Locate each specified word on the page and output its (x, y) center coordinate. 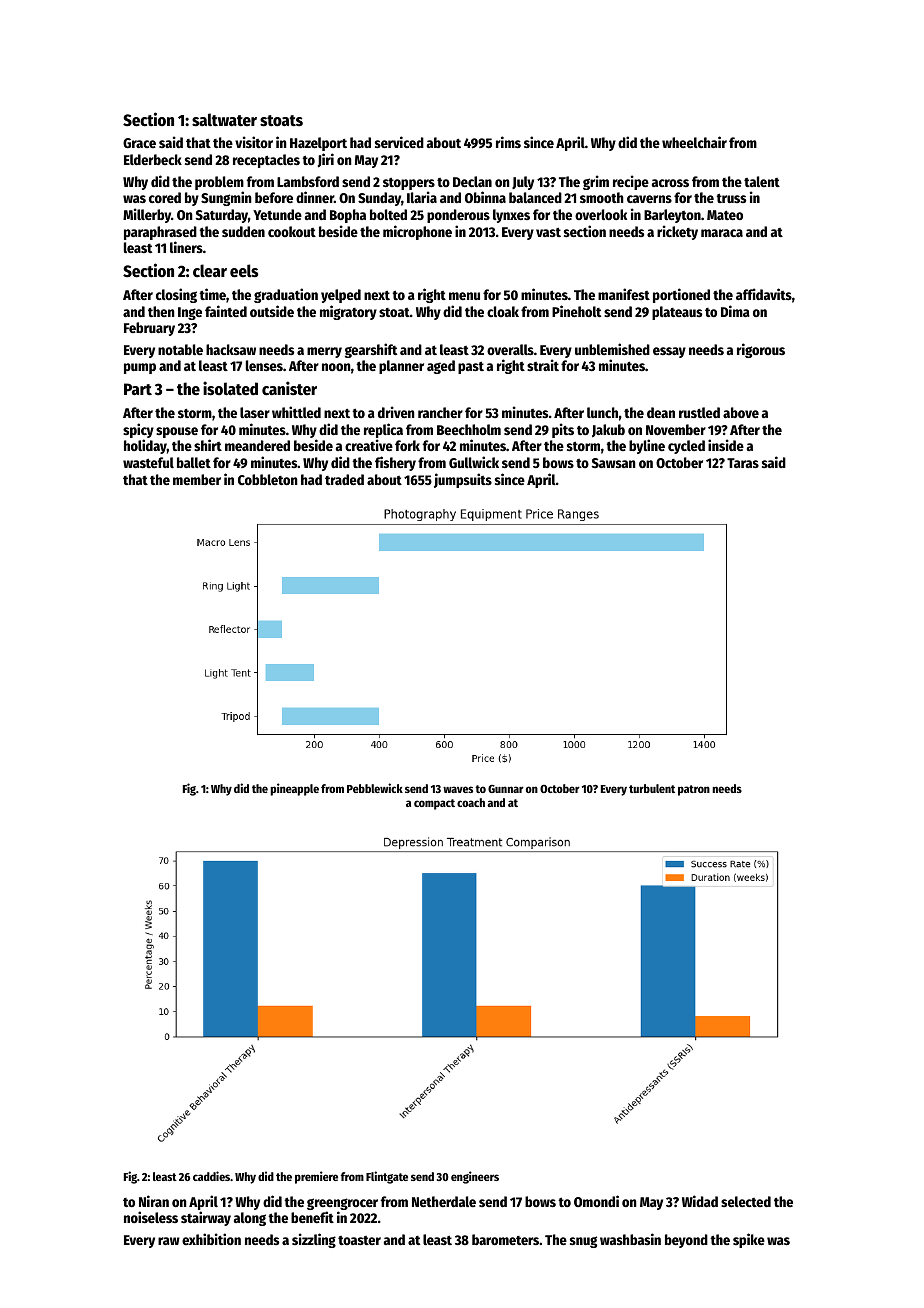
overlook (601, 214)
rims (508, 142)
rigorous (761, 350)
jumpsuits (463, 480)
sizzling (314, 1240)
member (197, 479)
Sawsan (614, 463)
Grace (139, 143)
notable (180, 349)
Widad (700, 1201)
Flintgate (387, 1177)
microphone (417, 232)
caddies (211, 1176)
